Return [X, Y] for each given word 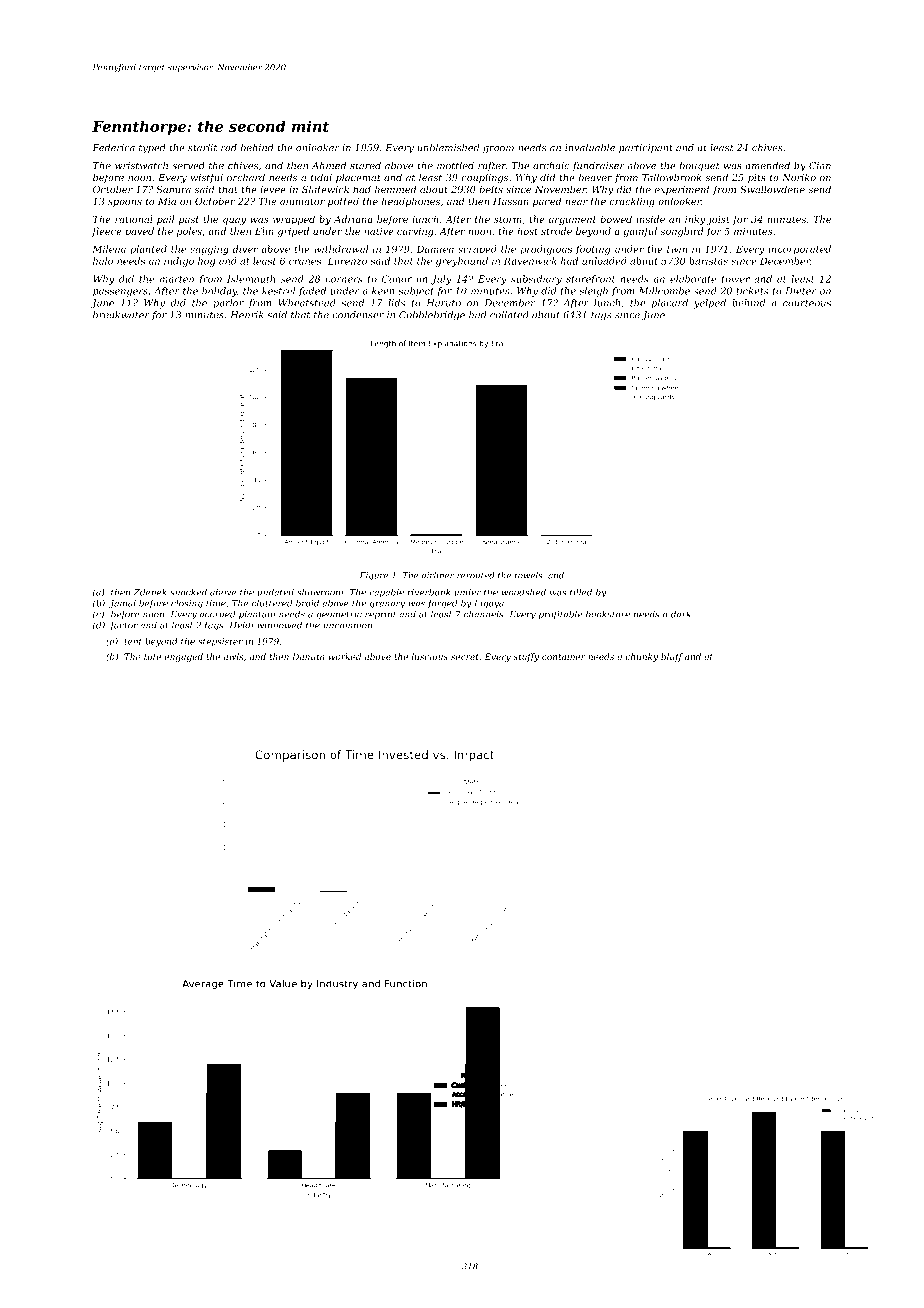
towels [529, 575]
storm [508, 219]
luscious [430, 656]
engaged [184, 657]
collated [509, 315]
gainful [640, 232]
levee [273, 189]
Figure [374, 576]
